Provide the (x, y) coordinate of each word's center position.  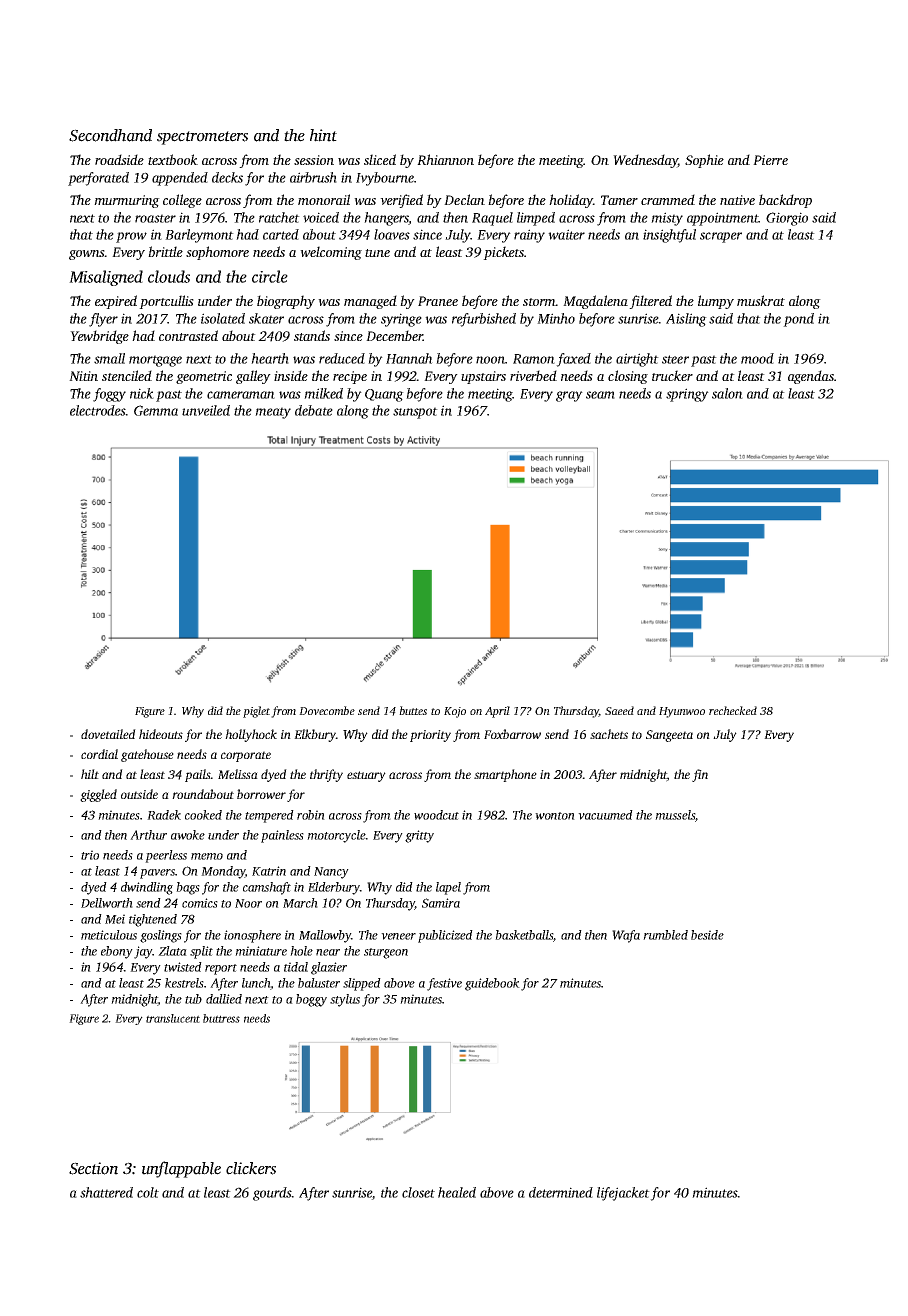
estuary (366, 776)
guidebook (492, 984)
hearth (270, 358)
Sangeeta (669, 736)
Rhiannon (445, 159)
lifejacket (623, 1194)
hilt (90, 774)
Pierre (770, 160)
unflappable (181, 1169)
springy (687, 395)
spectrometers (202, 138)
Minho (556, 318)
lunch (256, 984)
